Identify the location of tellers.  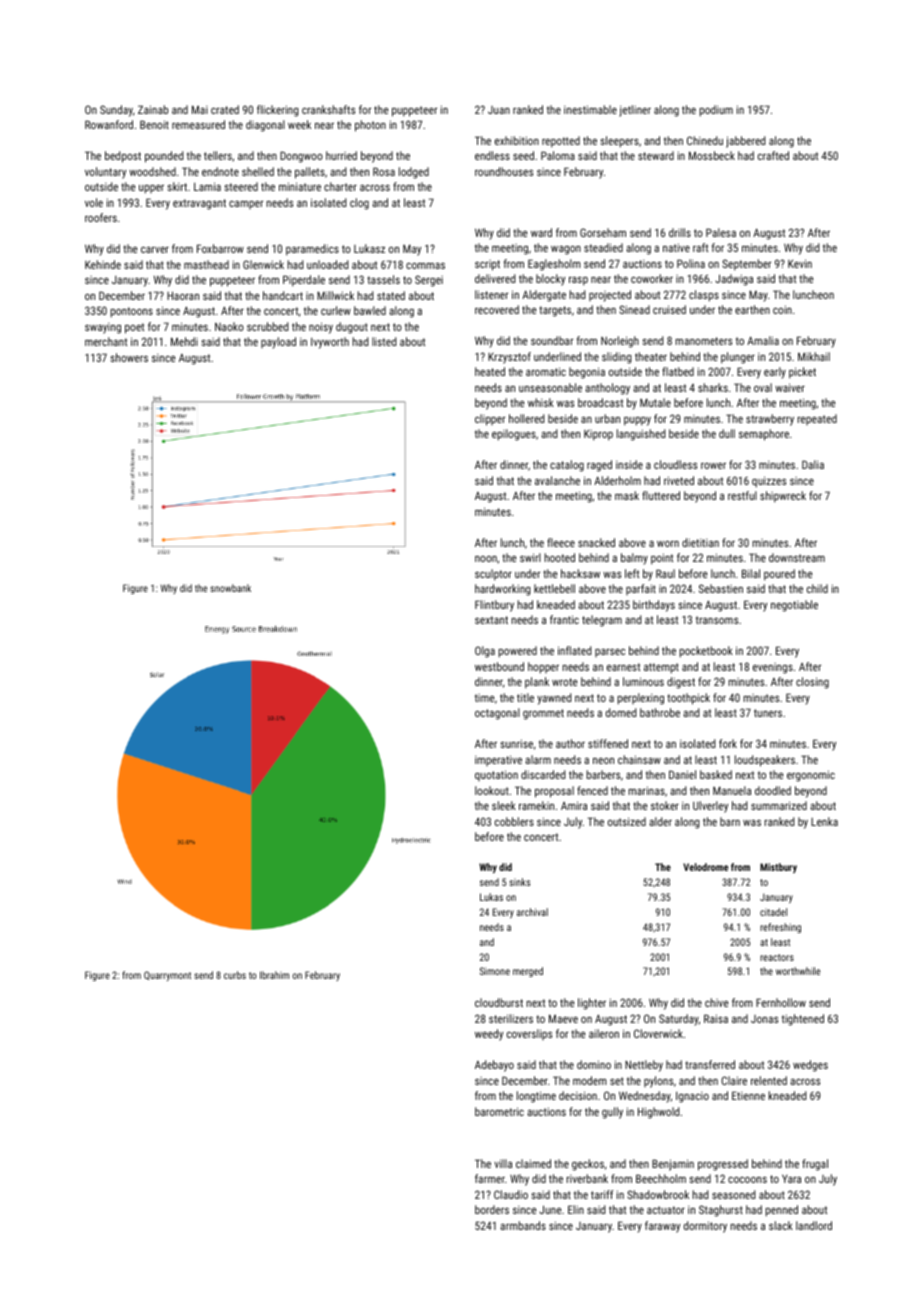
(218, 155).
